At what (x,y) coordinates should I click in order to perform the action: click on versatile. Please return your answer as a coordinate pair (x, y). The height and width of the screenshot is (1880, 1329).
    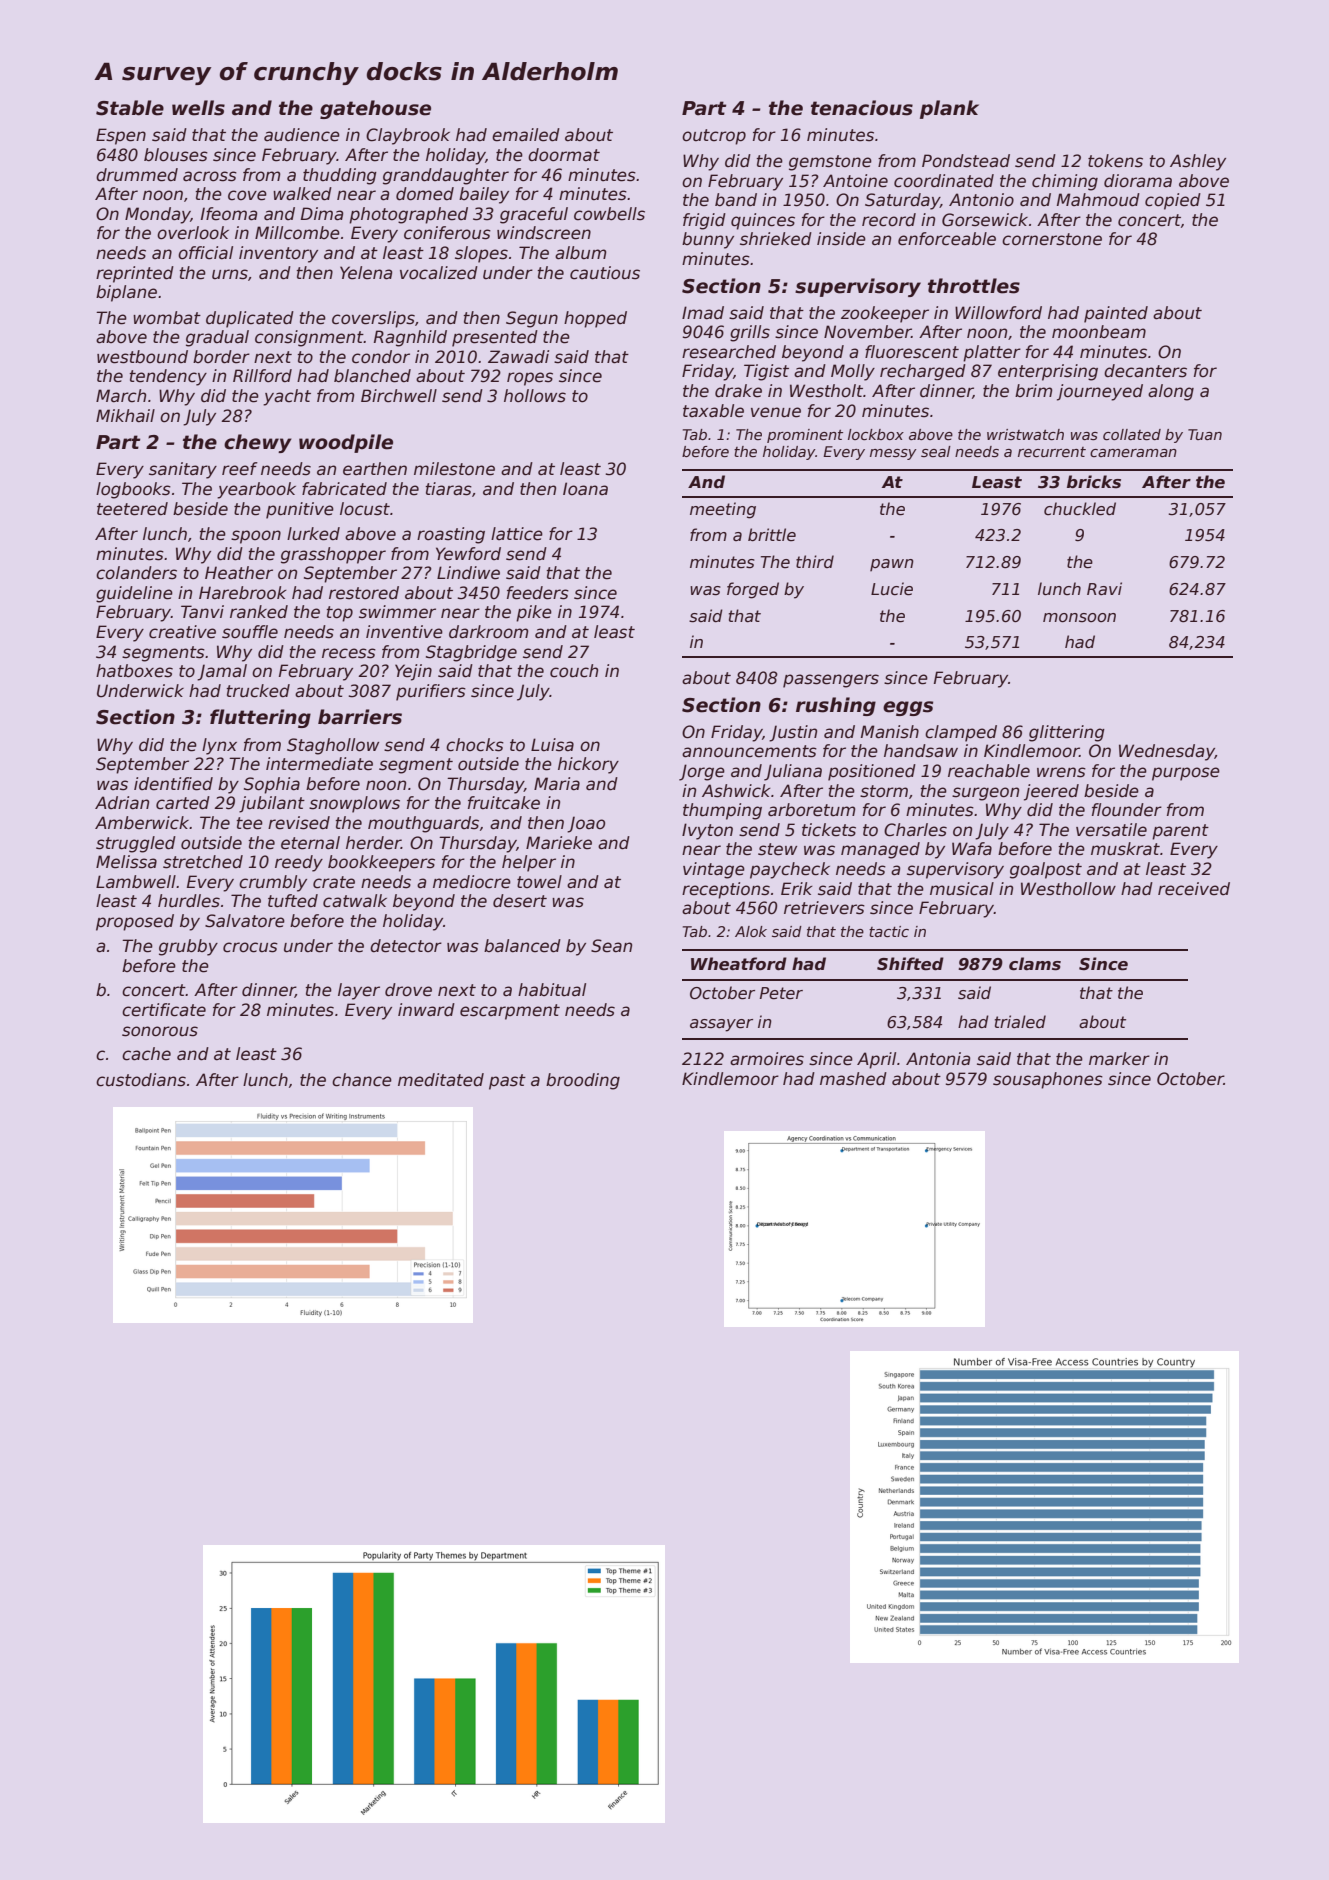
    Looking at the image, I should click on (1111, 830).
